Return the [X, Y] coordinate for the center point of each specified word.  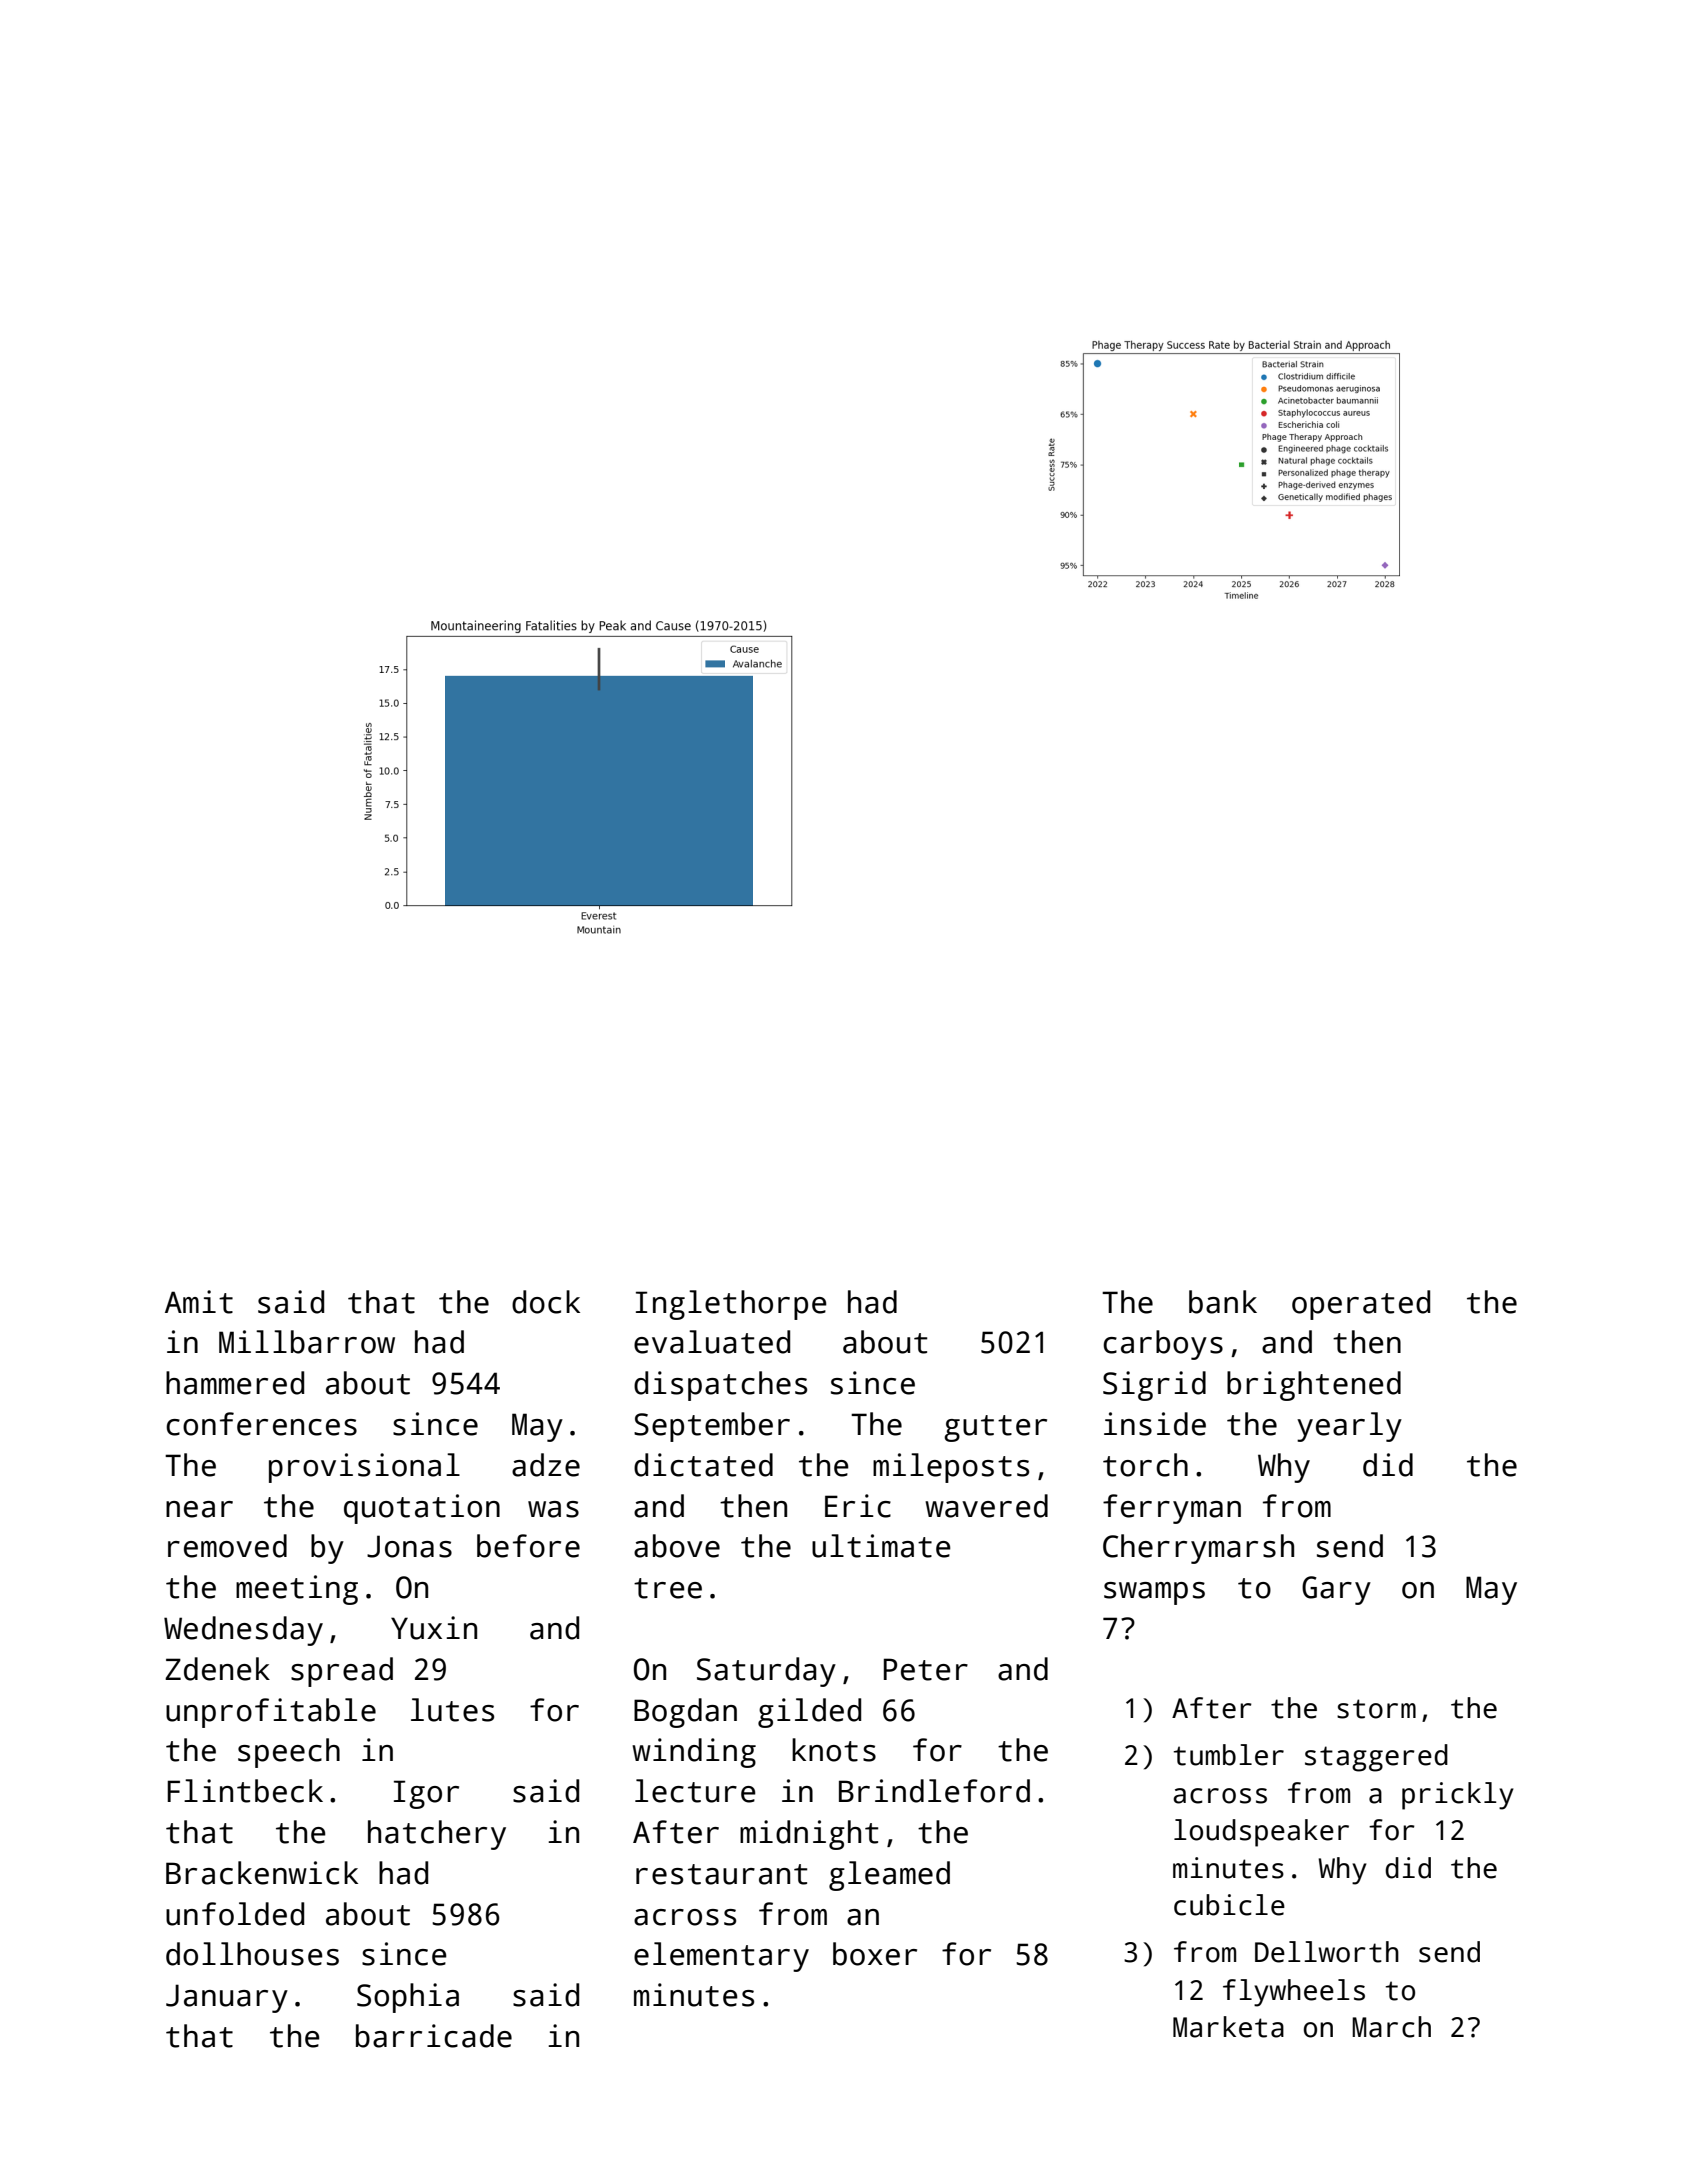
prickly [1458, 1796]
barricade [434, 2036]
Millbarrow [307, 1342]
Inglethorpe [731, 1305]
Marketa [1228, 2027]
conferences [261, 1424]
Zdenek [217, 1669]
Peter [926, 1669]
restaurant [721, 1874]
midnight [809, 1835]
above [677, 1546]
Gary [1336, 1590]
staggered [1376, 1758]
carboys [1163, 1345]
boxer [875, 1954]
